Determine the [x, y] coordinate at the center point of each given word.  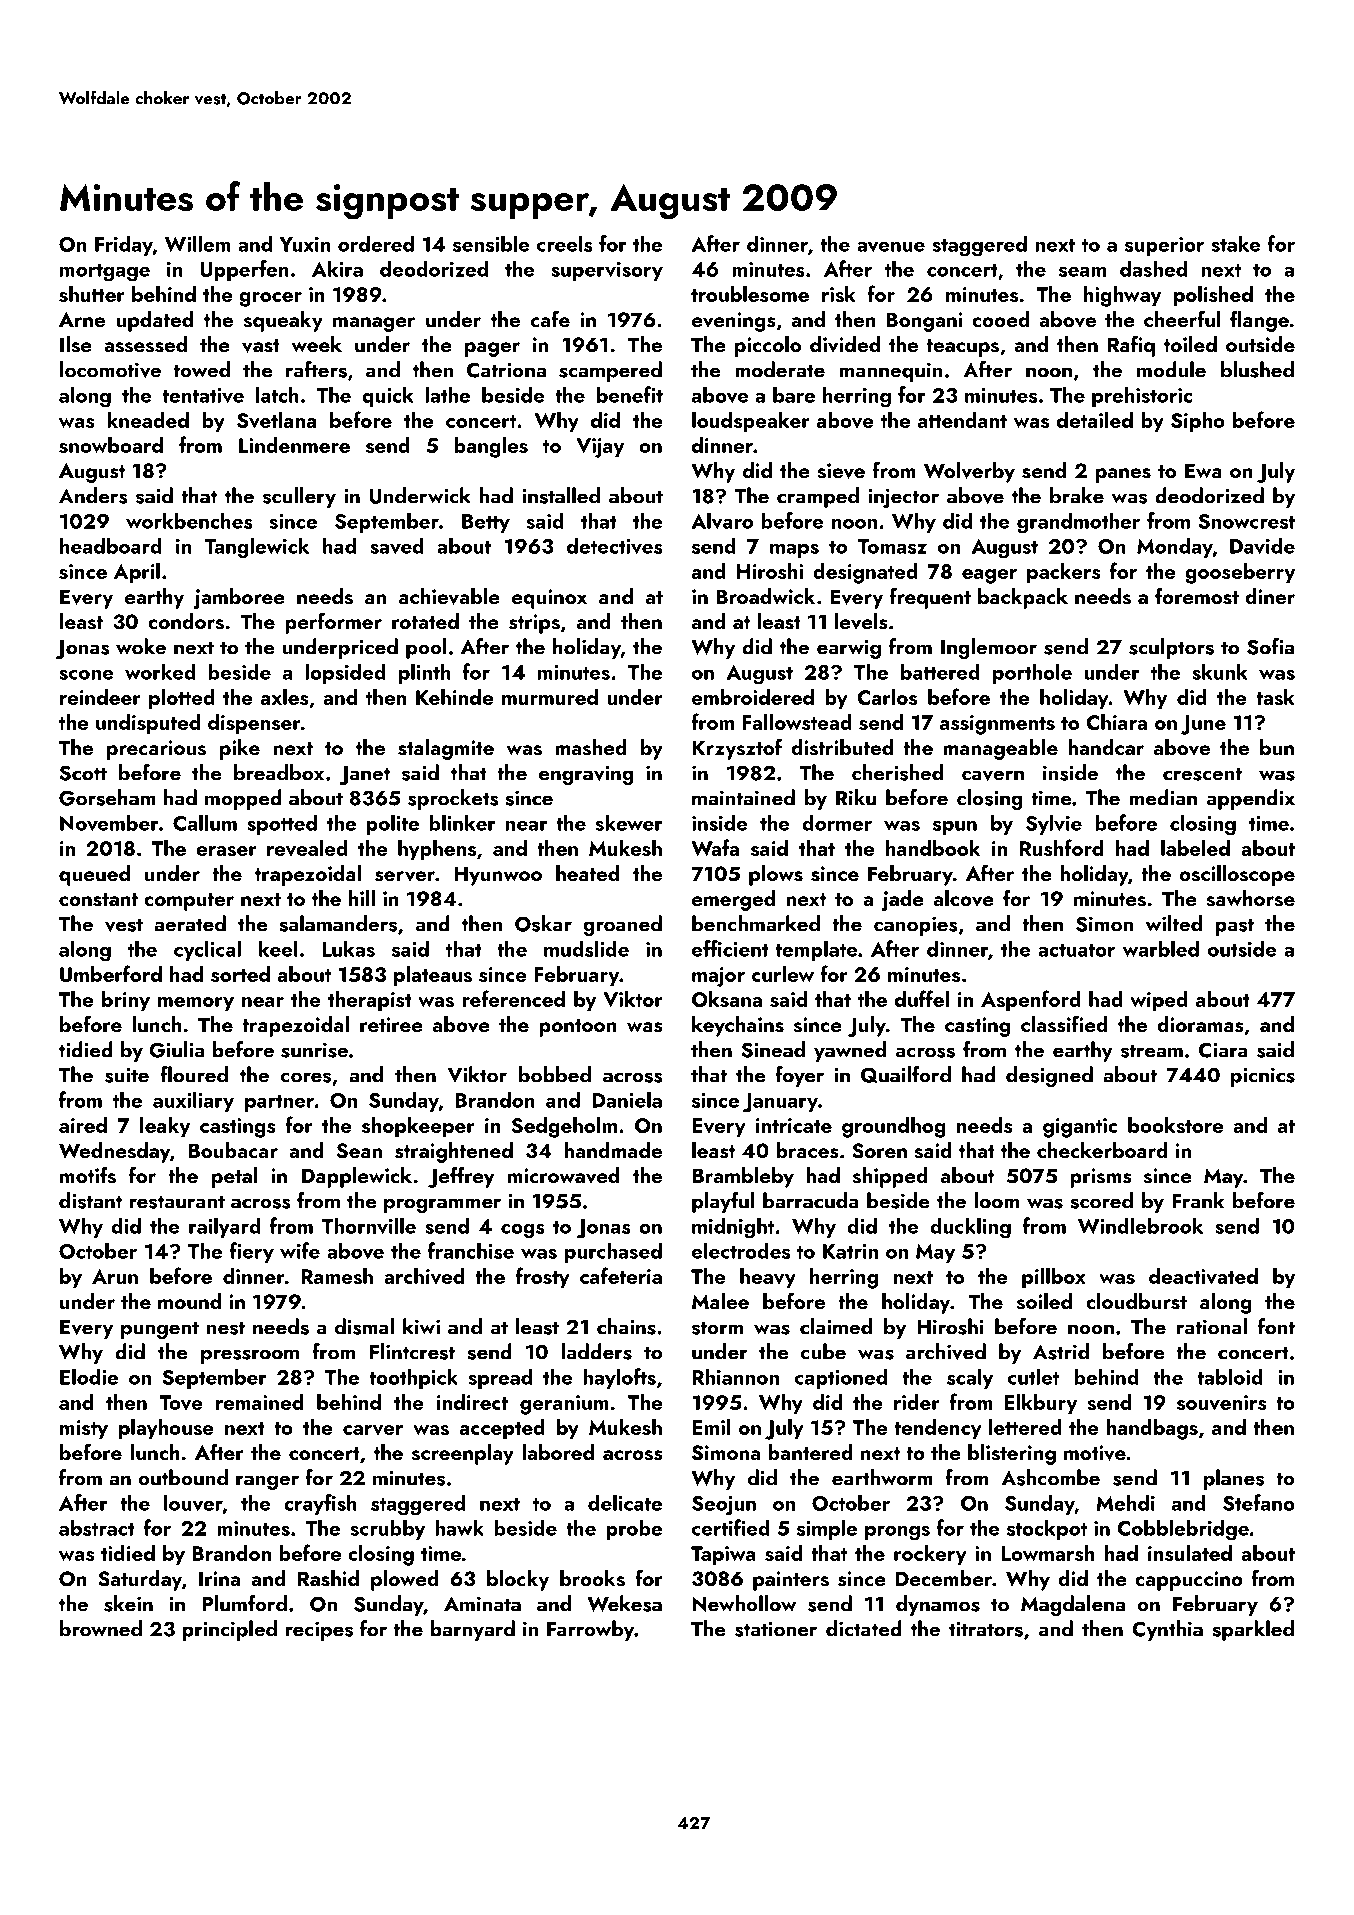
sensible [491, 243]
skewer [629, 822]
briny [126, 1001]
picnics [1263, 1077]
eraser [226, 851]
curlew [783, 974]
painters [791, 1581]
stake [1236, 243]
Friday [124, 245]
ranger [267, 1482]
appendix [1251, 799]
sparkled [1253, 1630]
